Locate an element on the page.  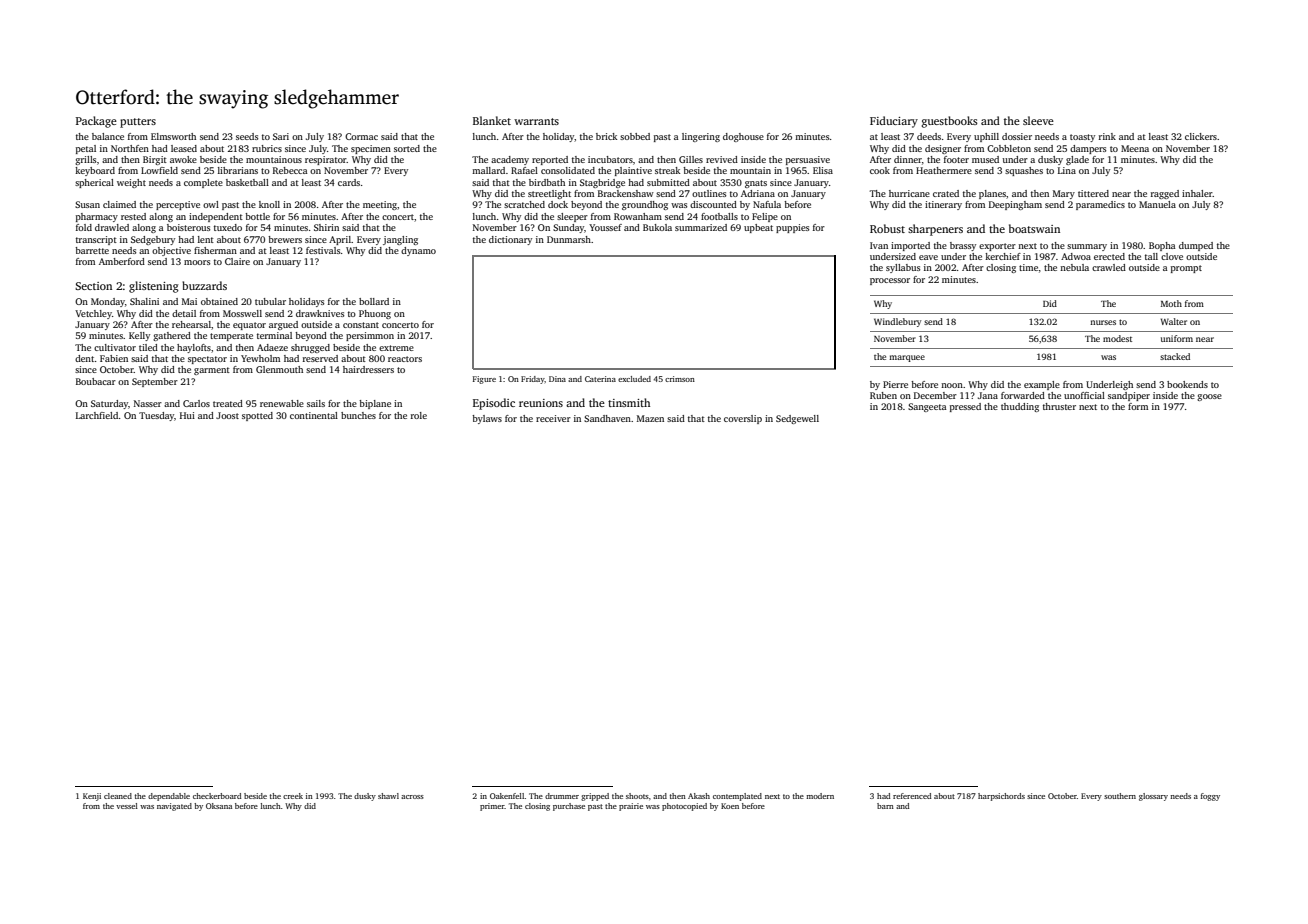
guestbooks is located at coordinates (950, 122).
